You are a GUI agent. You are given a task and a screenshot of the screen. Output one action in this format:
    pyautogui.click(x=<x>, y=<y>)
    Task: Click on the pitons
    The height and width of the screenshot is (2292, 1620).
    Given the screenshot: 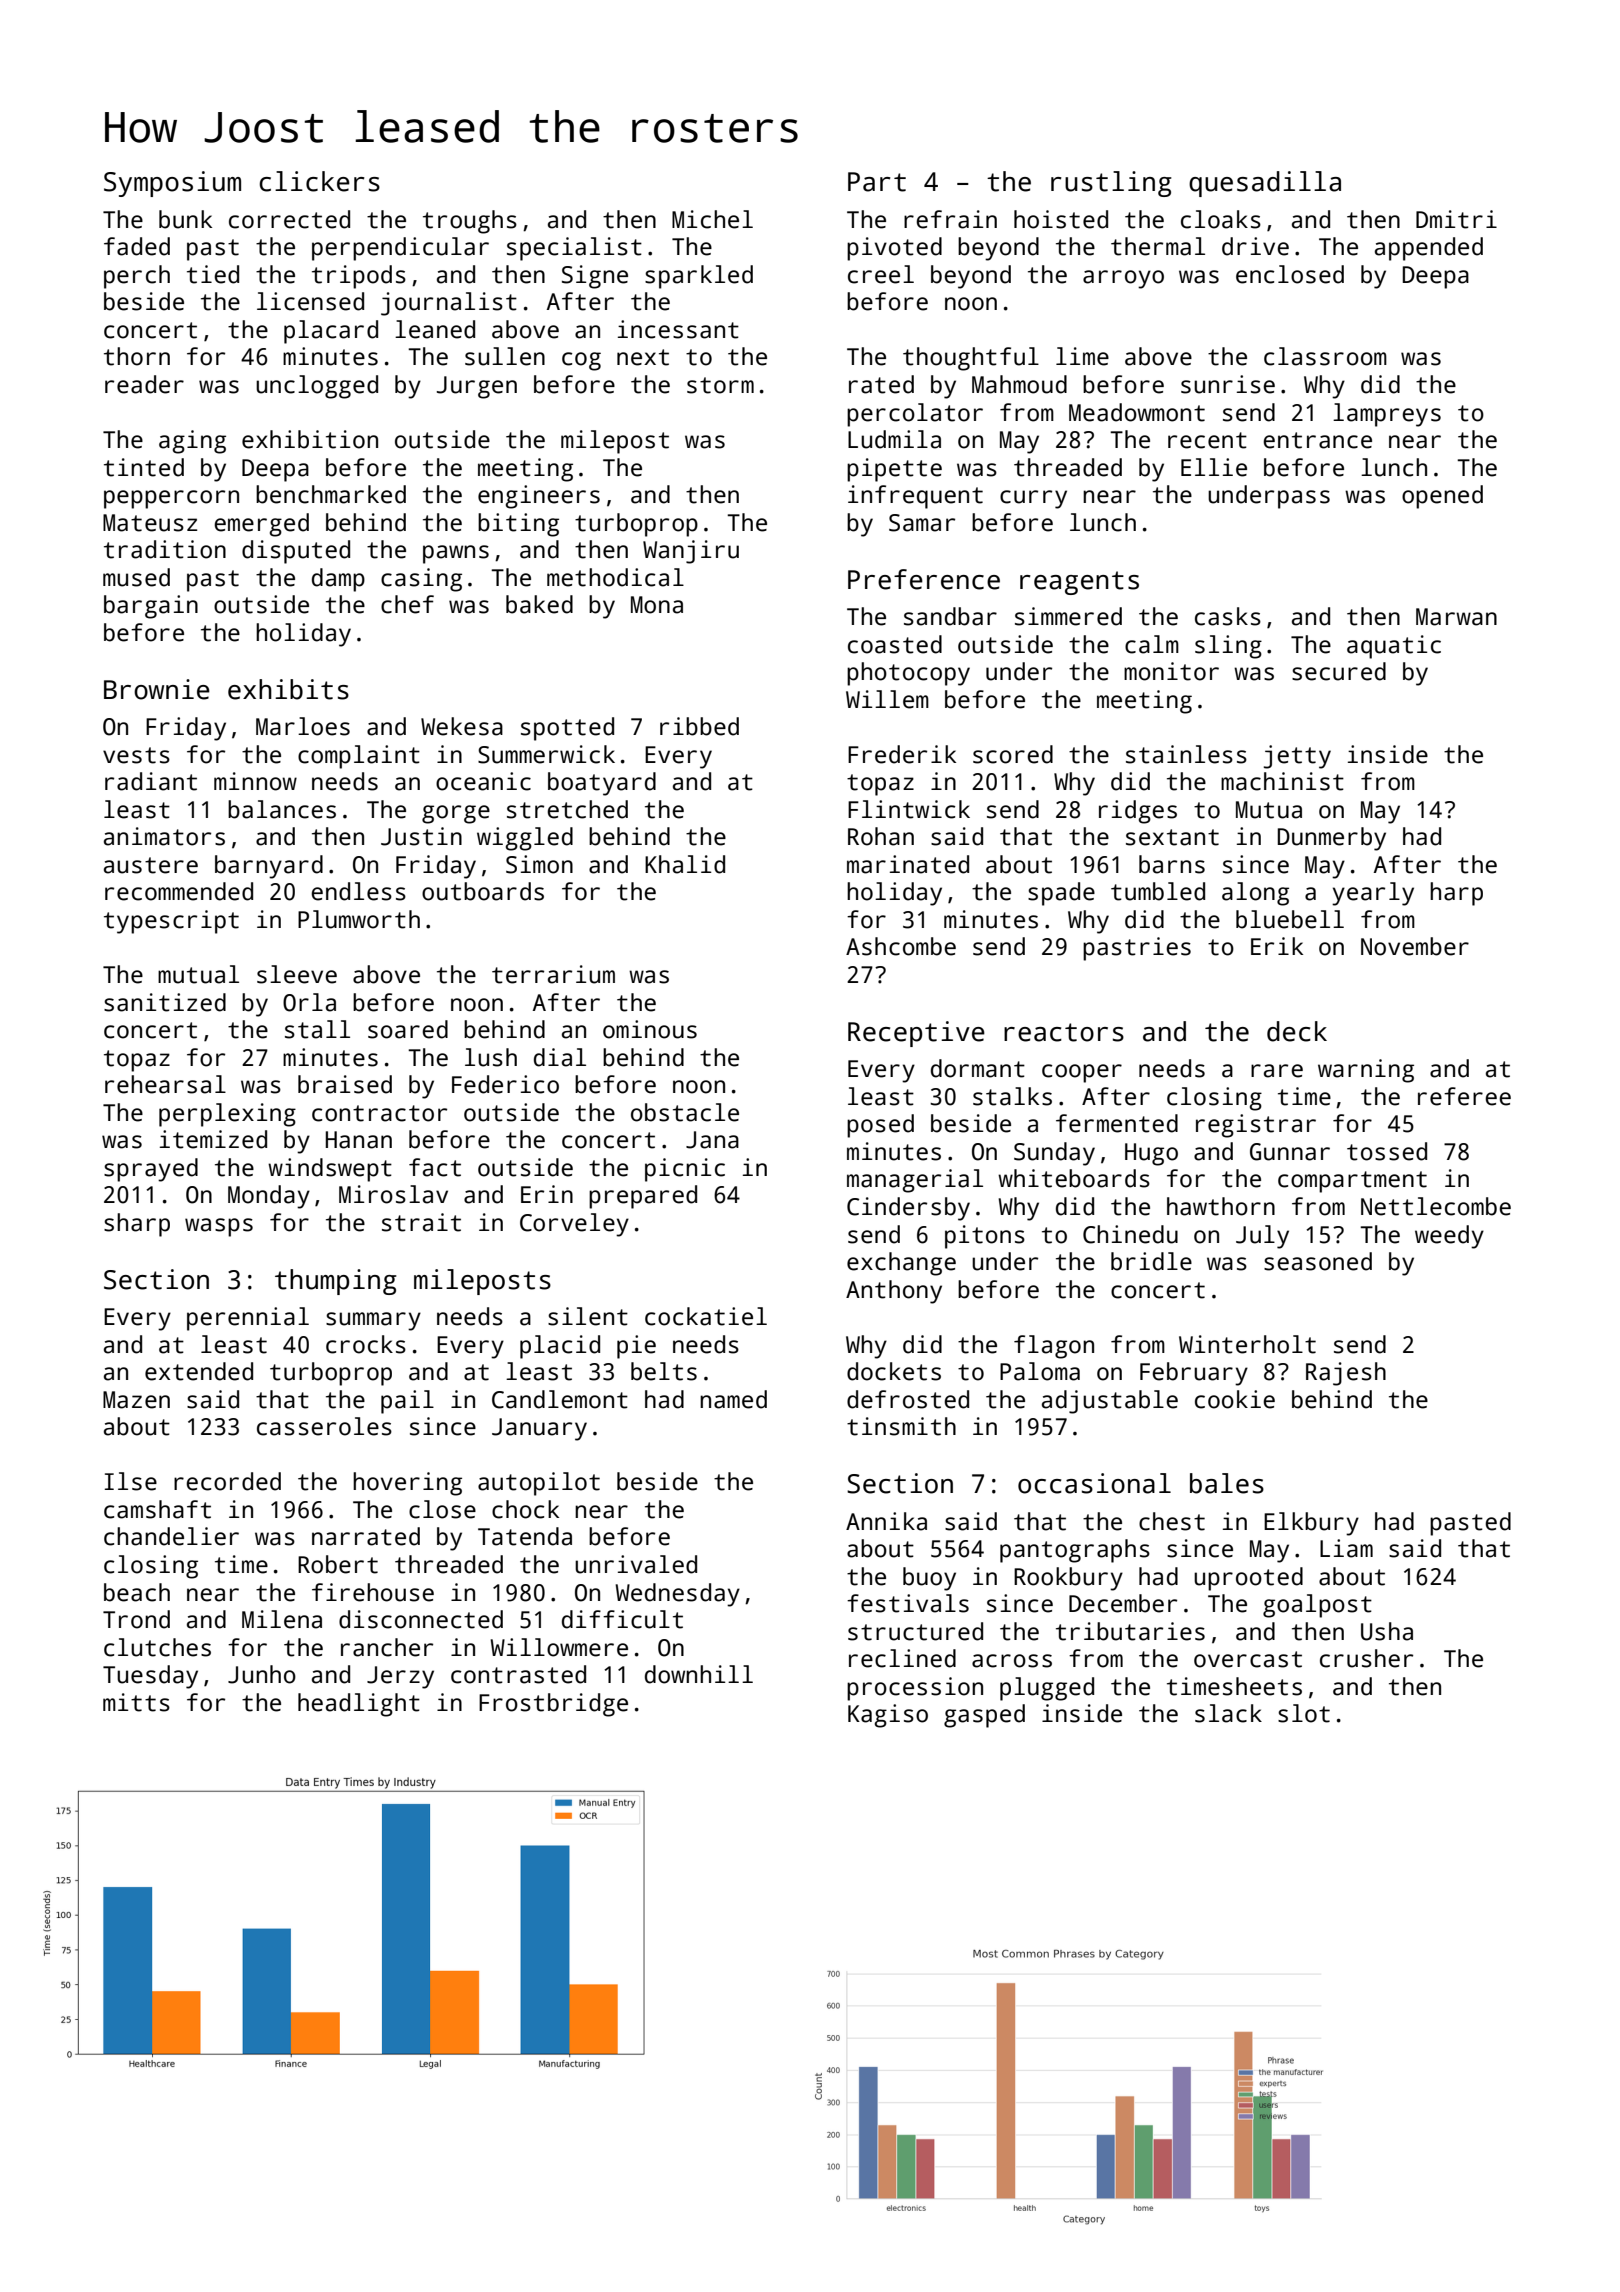 What is the action you would take?
    pyautogui.click(x=985, y=1237)
